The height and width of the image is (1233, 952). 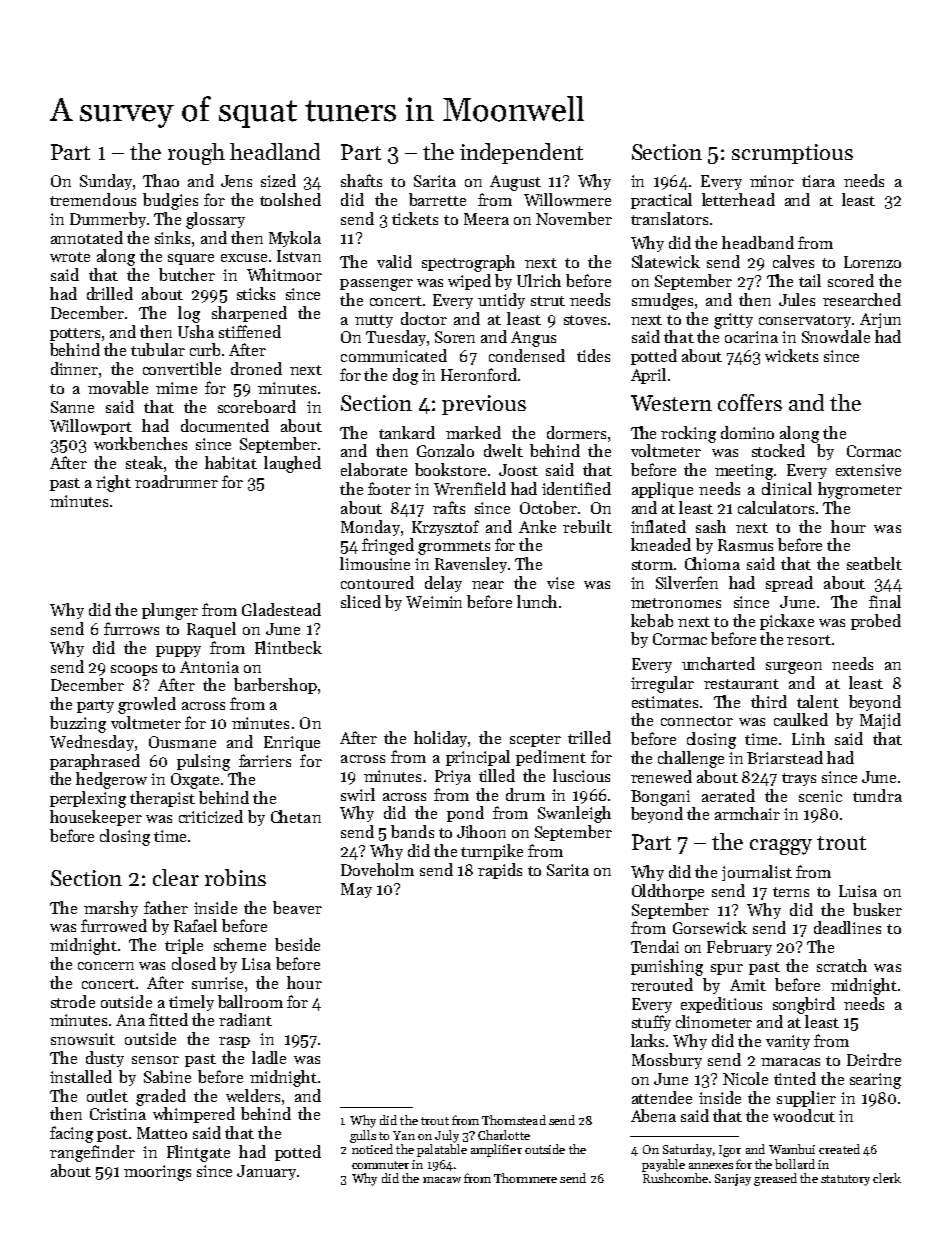 I want to click on pediment, so click(x=551, y=758).
